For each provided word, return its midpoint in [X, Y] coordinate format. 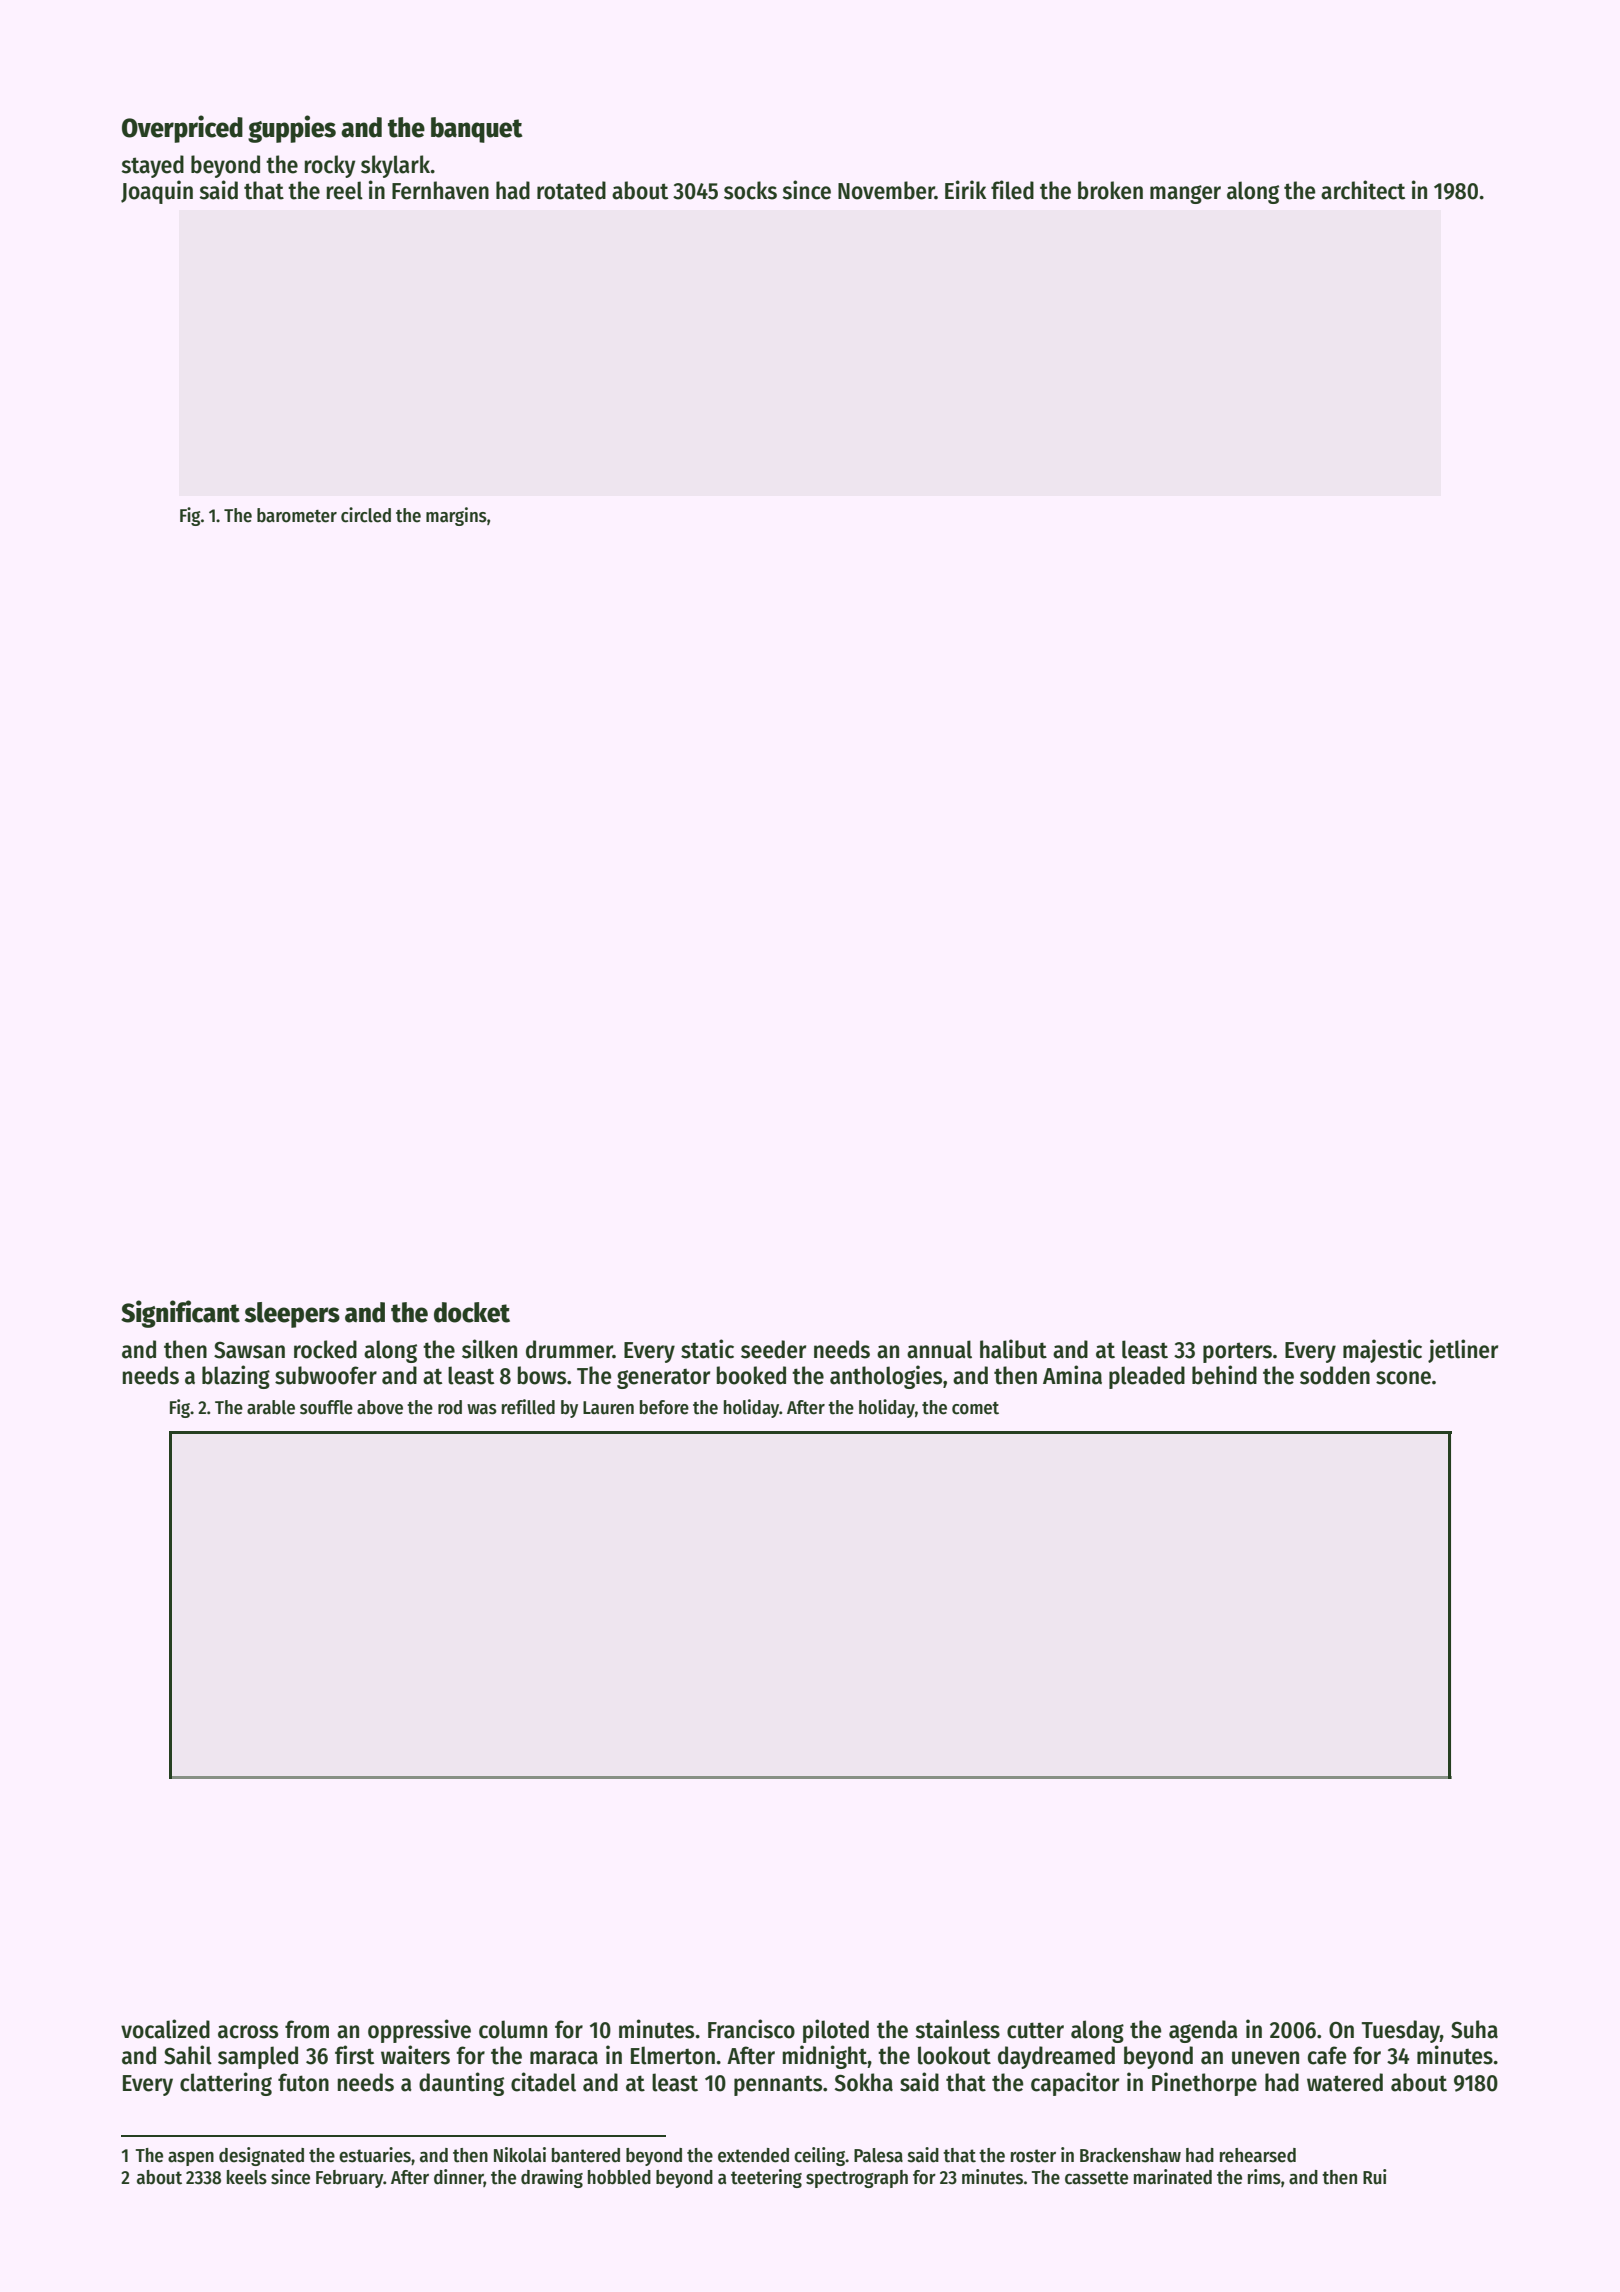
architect [1363, 190]
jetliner [1463, 1351]
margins [456, 516]
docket [472, 1312]
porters [1237, 1352]
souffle [326, 1407]
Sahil [188, 2055]
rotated [571, 190]
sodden [1335, 1375]
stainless [957, 2029]
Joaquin [157, 192]
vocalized [165, 2029]
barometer [297, 515]
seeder [773, 1349]
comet [975, 1408]
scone [1403, 1378]
